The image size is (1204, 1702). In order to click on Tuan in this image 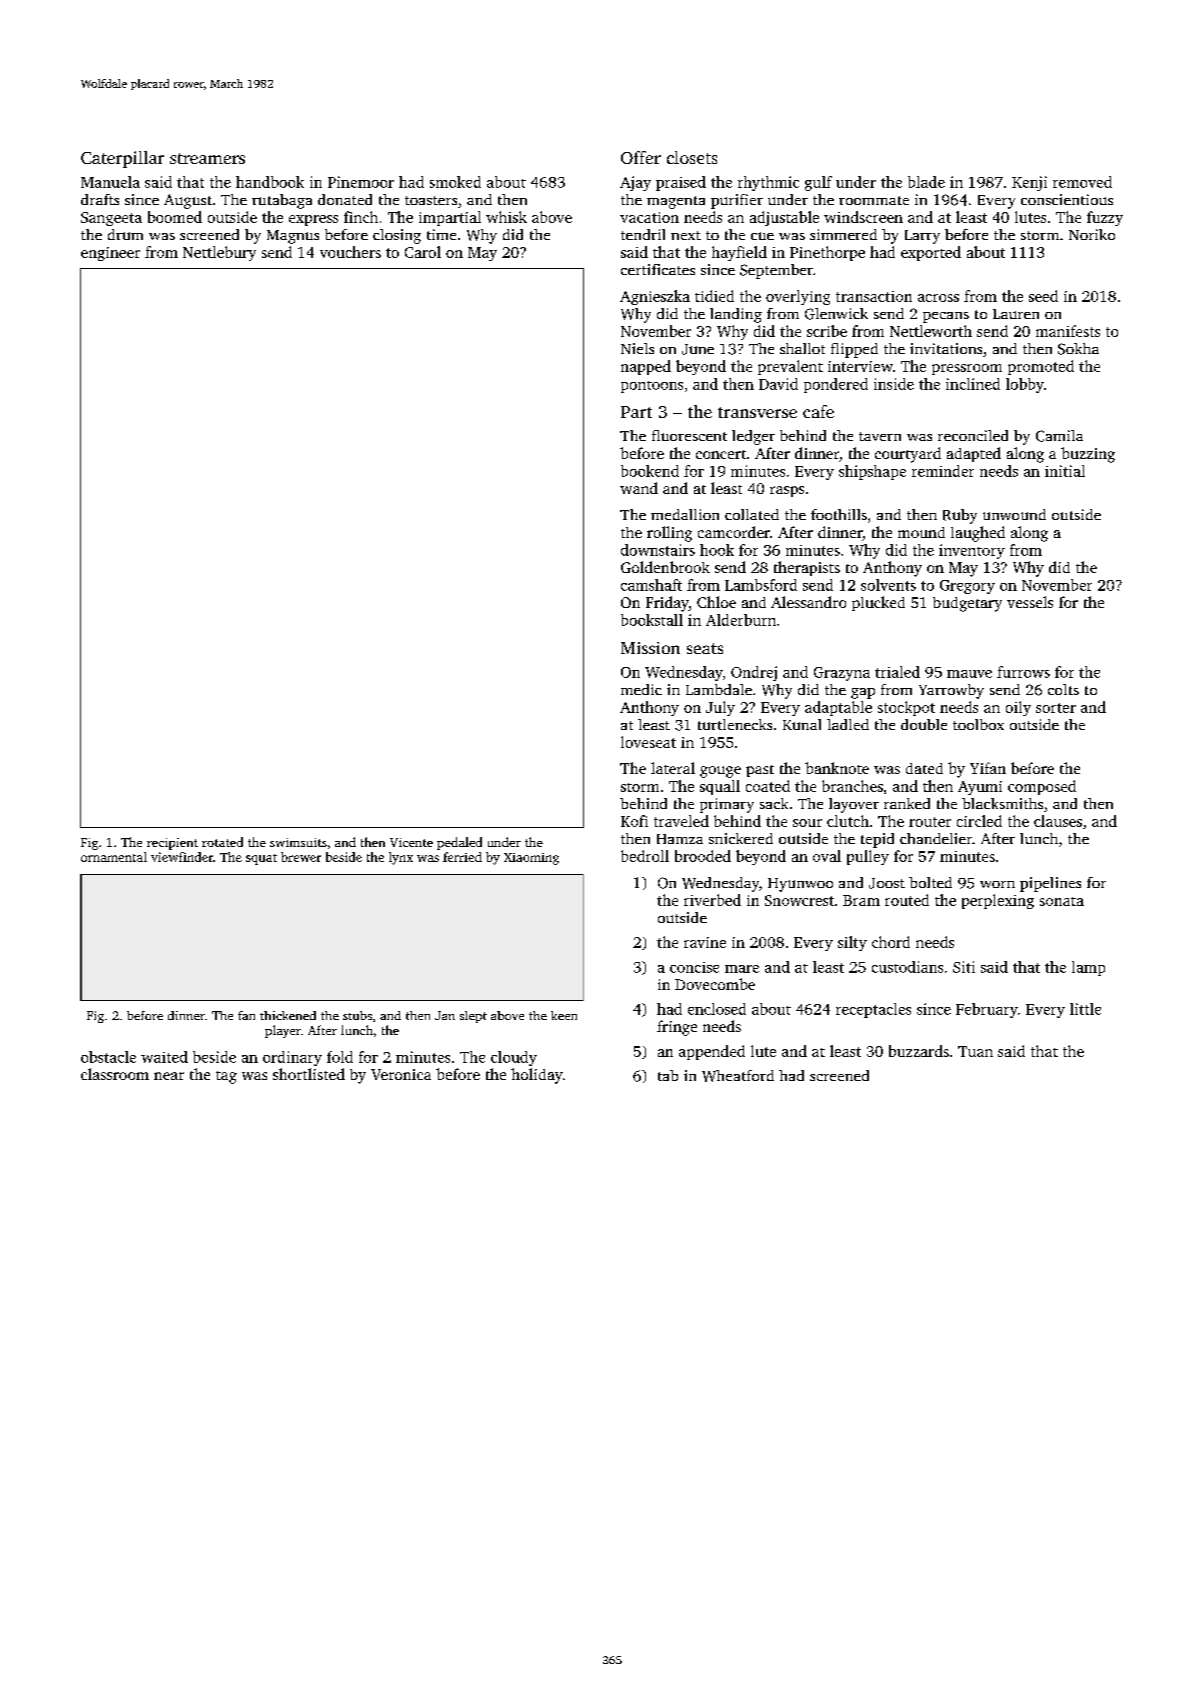, I will do `click(975, 1051)`.
